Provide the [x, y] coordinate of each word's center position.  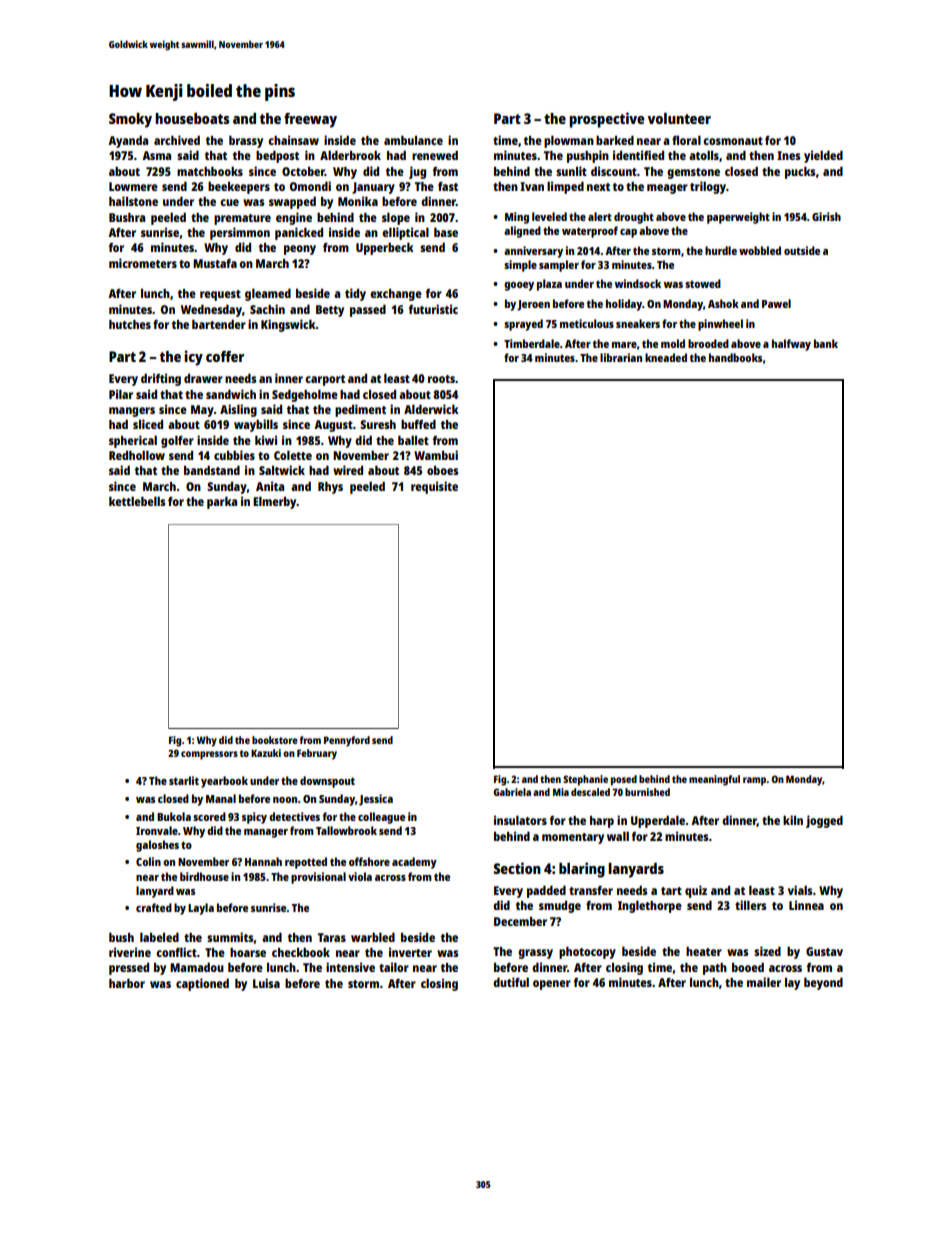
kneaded [666, 357]
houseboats [192, 118]
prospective [606, 120]
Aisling [238, 410]
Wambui [436, 455]
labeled [159, 937]
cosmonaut [733, 141]
